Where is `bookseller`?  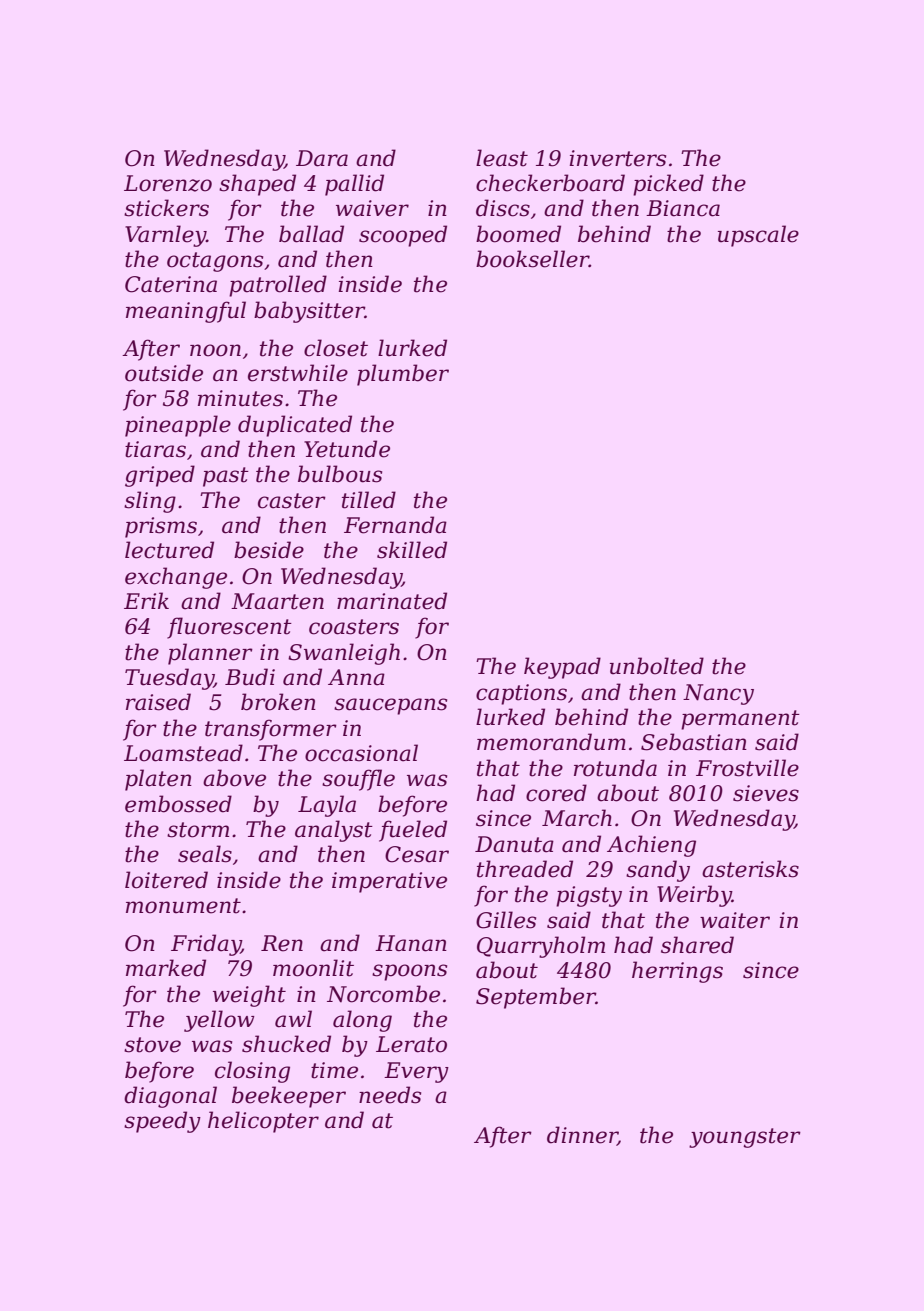
bookseller is located at coordinates (532, 259).
